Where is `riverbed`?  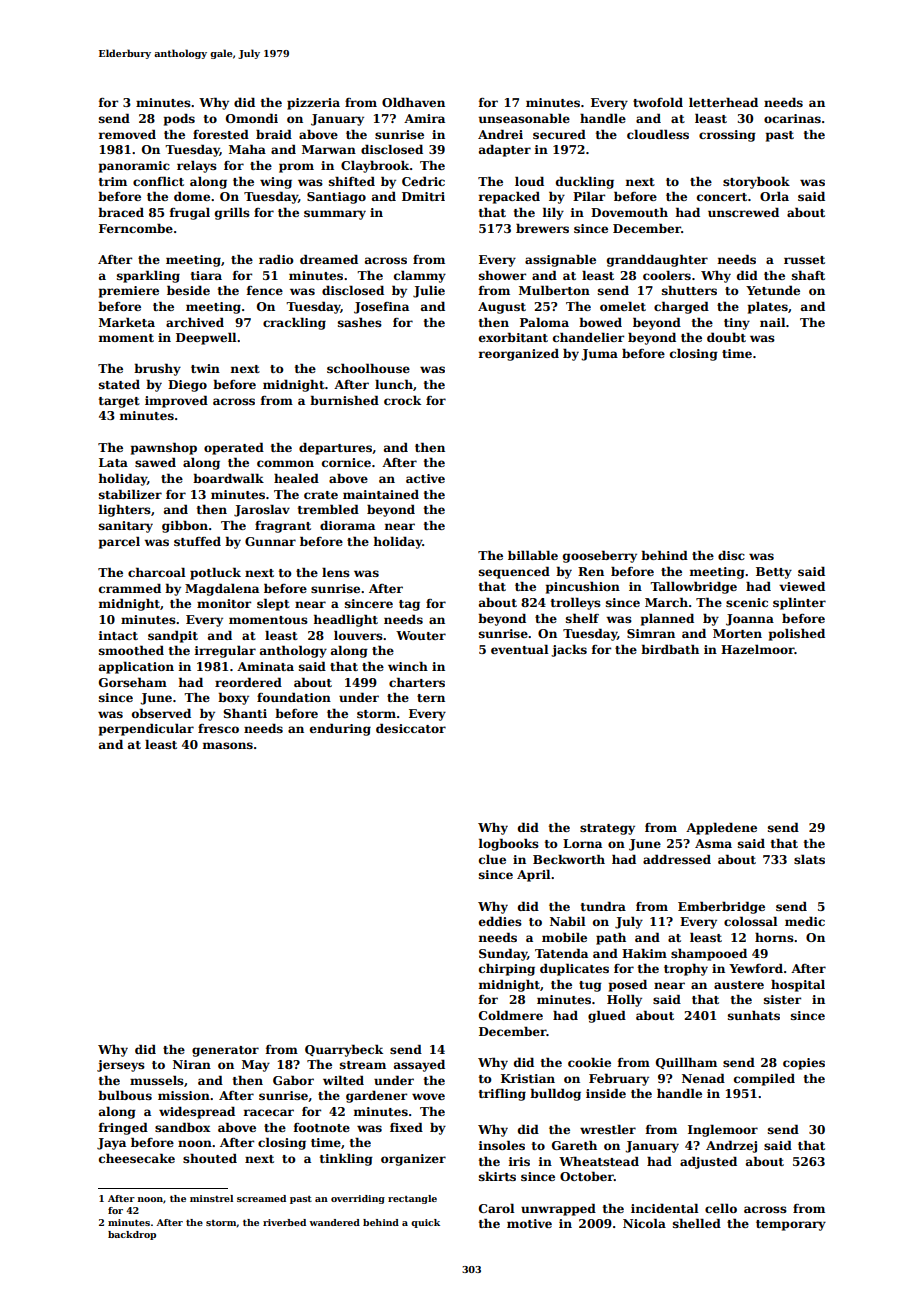
riverbed is located at coordinates (284, 1222).
